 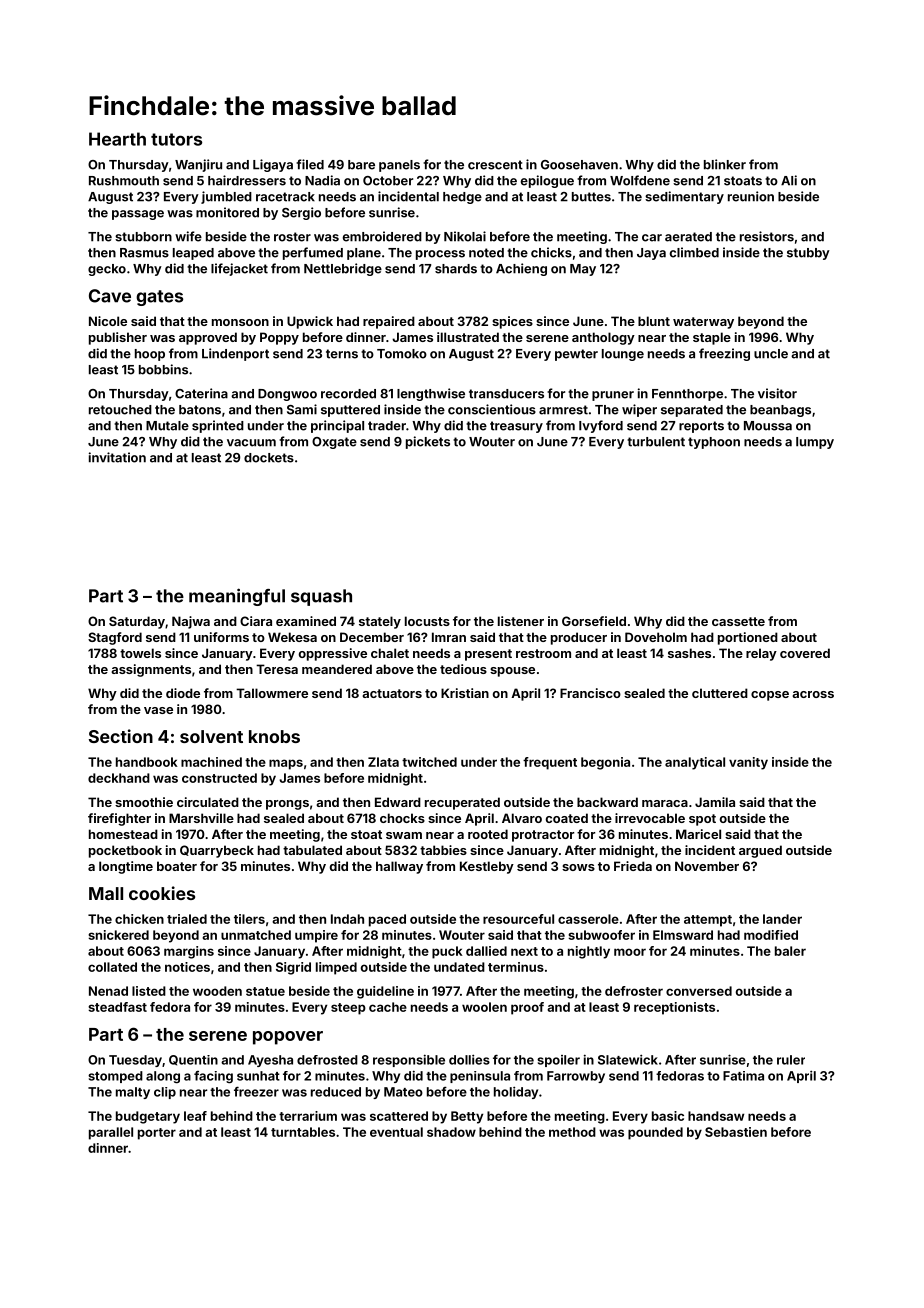 I want to click on Sebastien, so click(x=736, y=1132).
